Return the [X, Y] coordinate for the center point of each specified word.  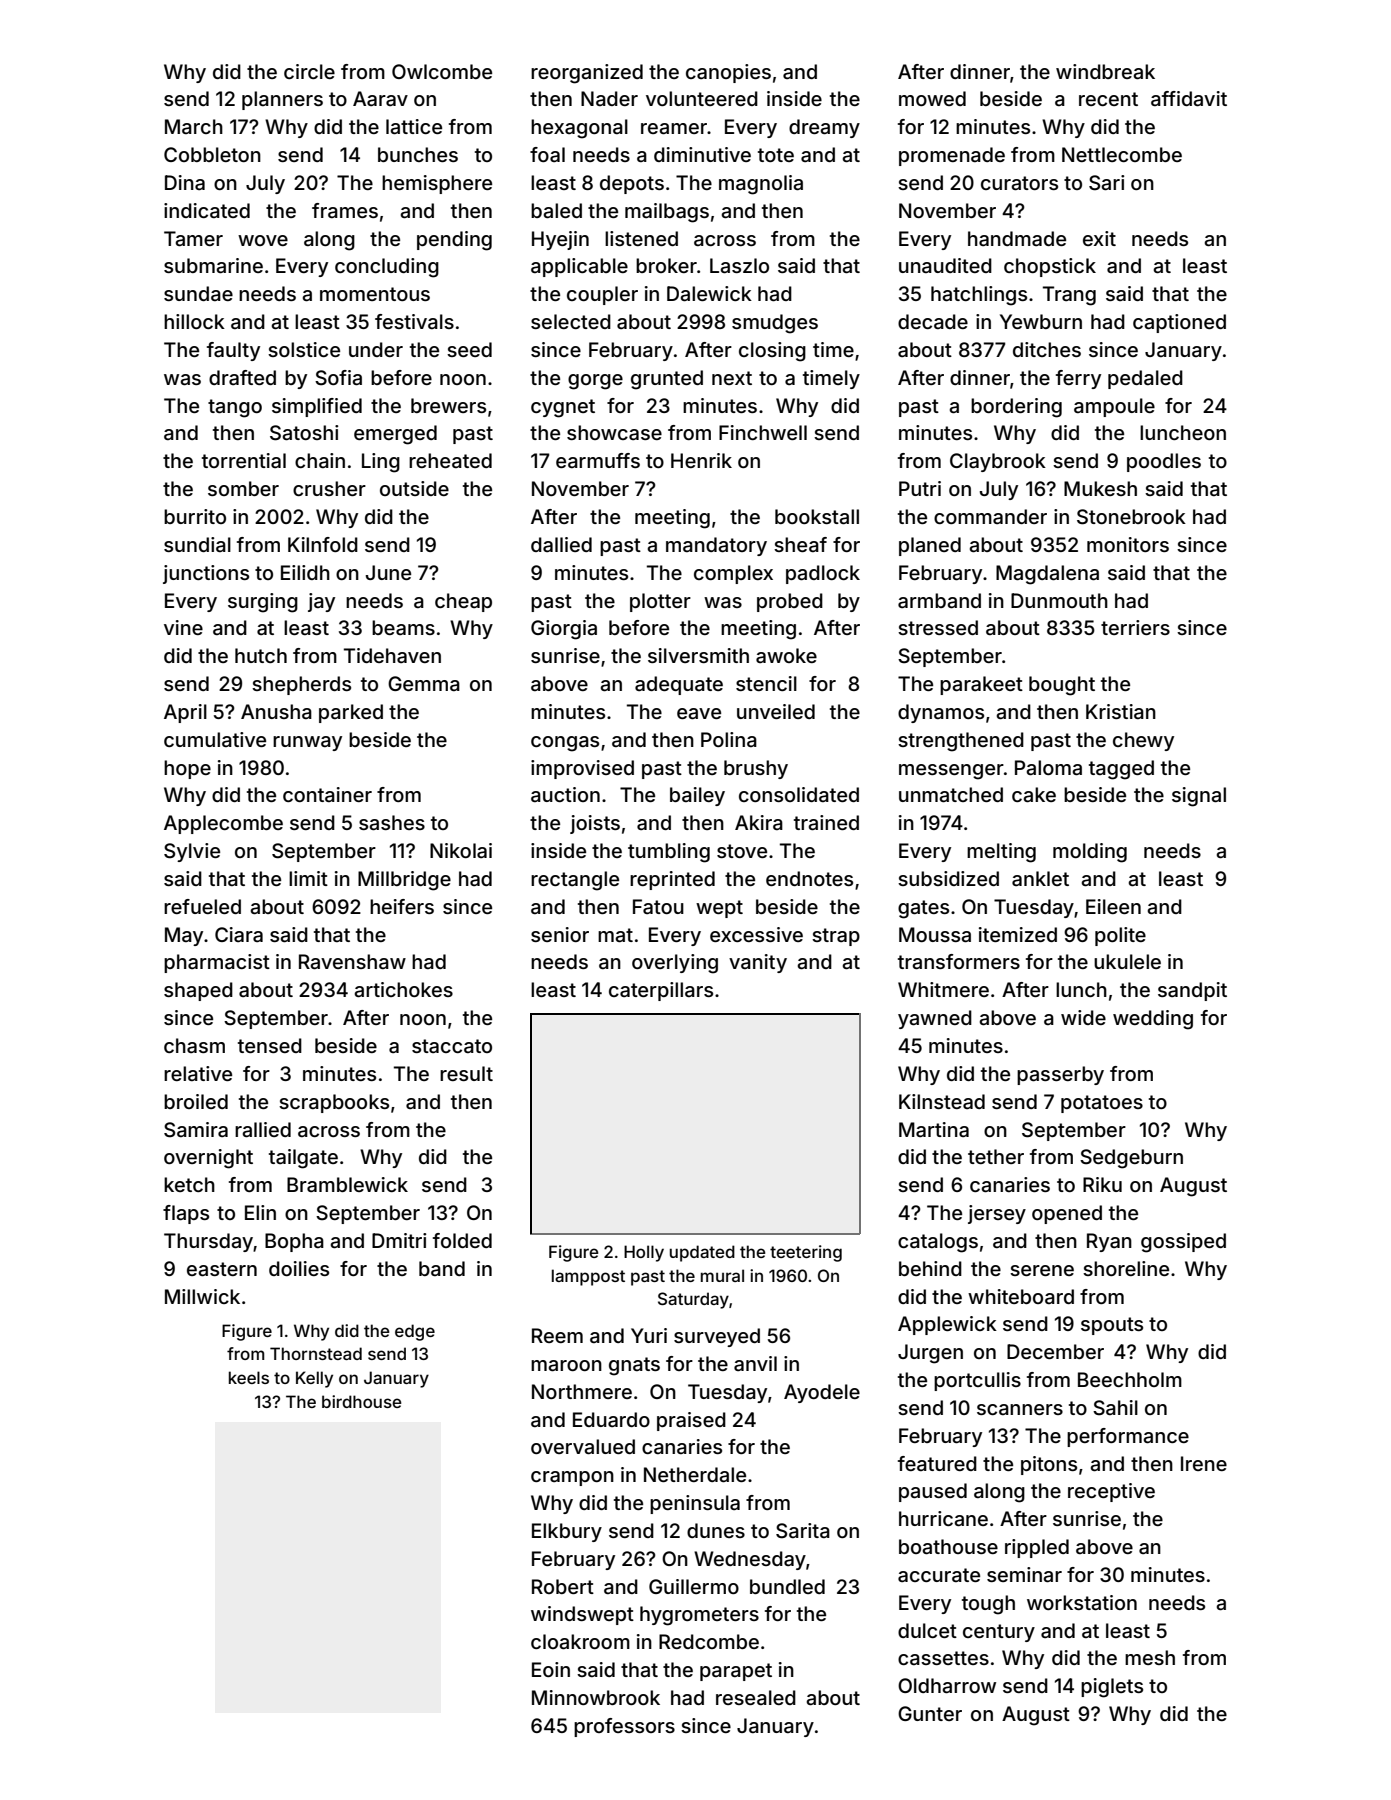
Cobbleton [212, 154]
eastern [222, 1269]
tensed [270, 1045]
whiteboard [1021, 1296]
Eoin [551, 1669]
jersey [997, 1214]
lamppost [588, 1277]
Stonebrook [1131, 517]
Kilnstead [942, 1101]
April [185, 713]
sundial [197, 544]
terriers [1135, 627]
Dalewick [709, 293]
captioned [1179, 323]
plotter [660, 602]
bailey [697, 796]
